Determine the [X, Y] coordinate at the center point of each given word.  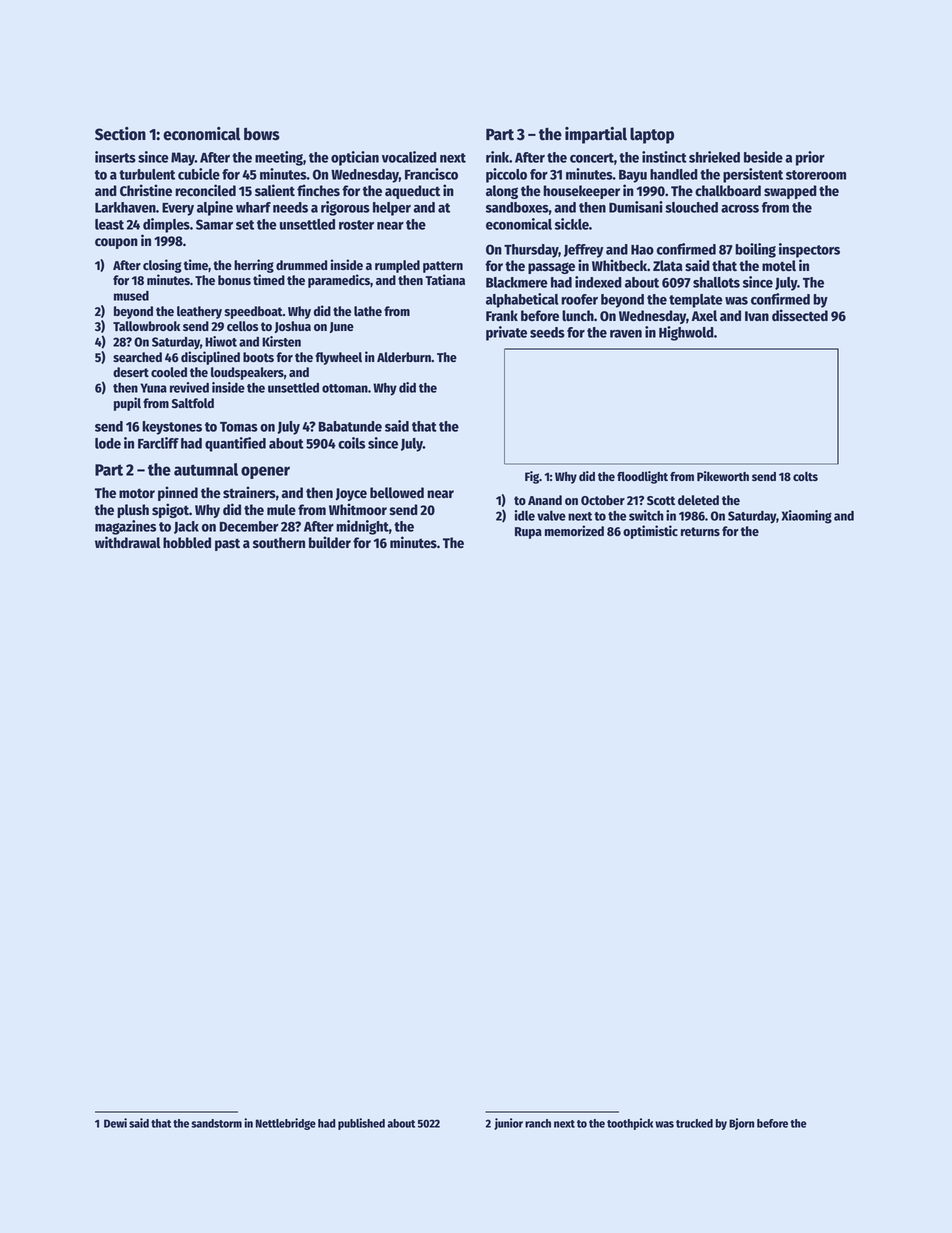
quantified [235, 444]
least [109, 224]
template [696, 301]
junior [508, 1124]
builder [330, 542]
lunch [578, 316]
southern [279, 543]
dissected [800, 315]
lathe [368, 311]
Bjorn [741, 1124]
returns [700, 531]
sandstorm [216, 1123]
